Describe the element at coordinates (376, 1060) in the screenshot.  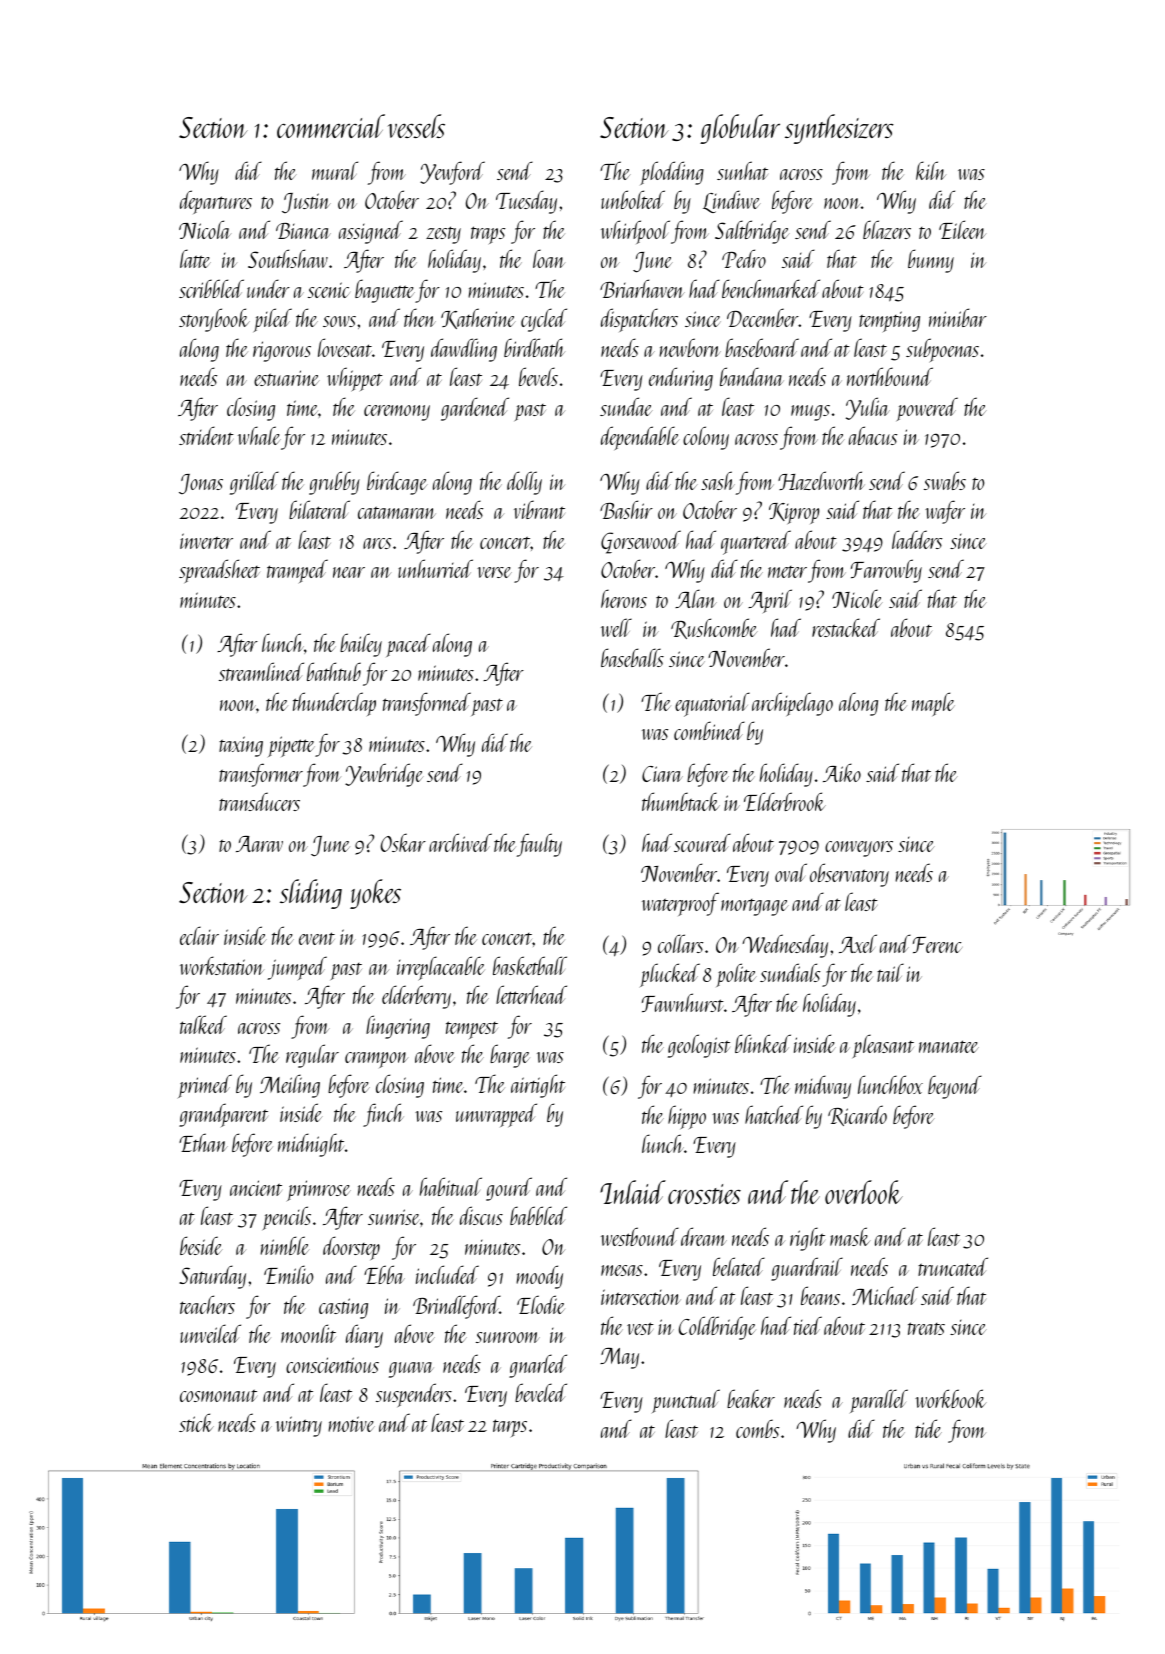
I see `crampon` at that location.
